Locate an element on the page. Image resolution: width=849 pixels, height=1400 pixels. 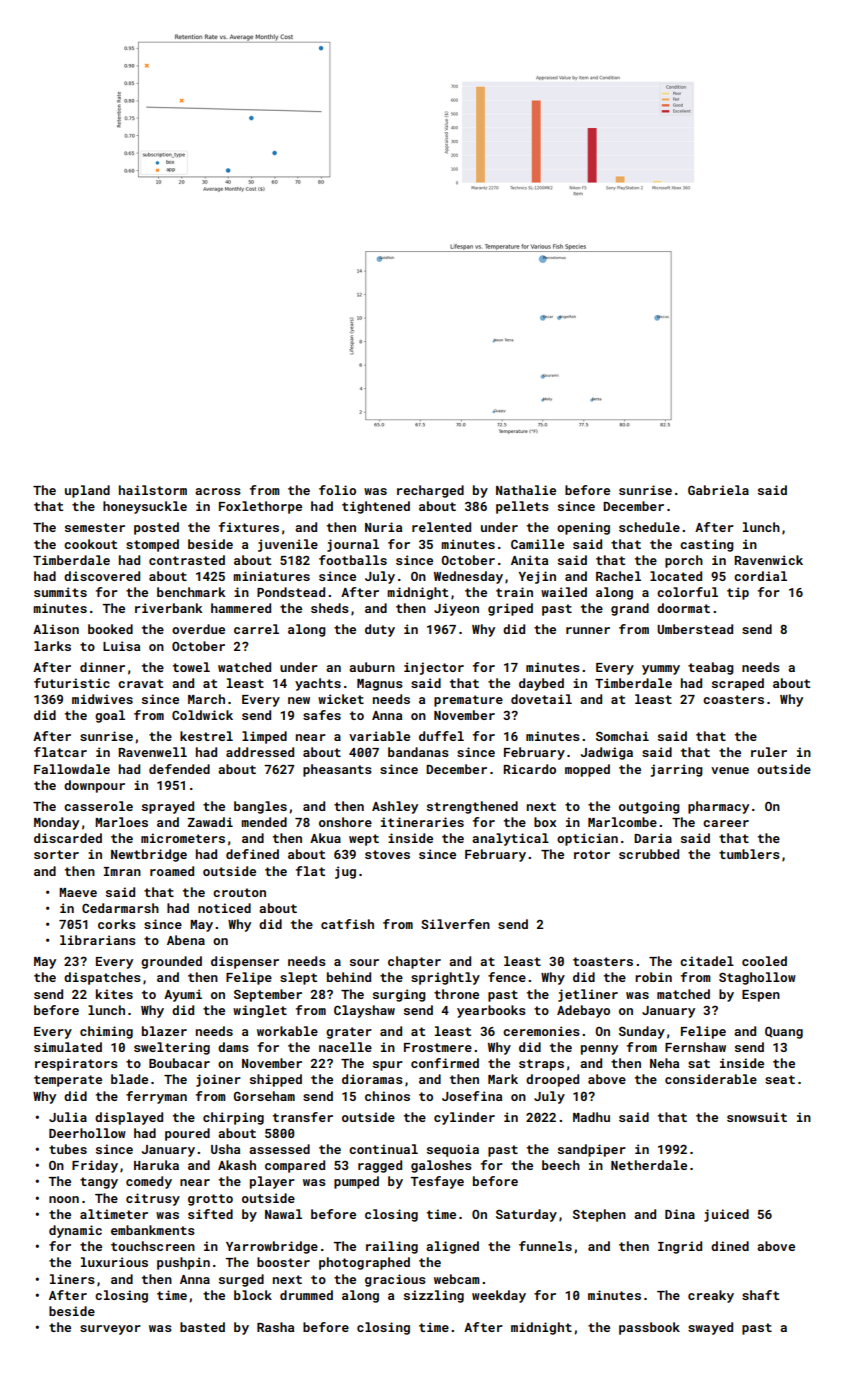
dynamic is located at coordinates (75, 1231).
